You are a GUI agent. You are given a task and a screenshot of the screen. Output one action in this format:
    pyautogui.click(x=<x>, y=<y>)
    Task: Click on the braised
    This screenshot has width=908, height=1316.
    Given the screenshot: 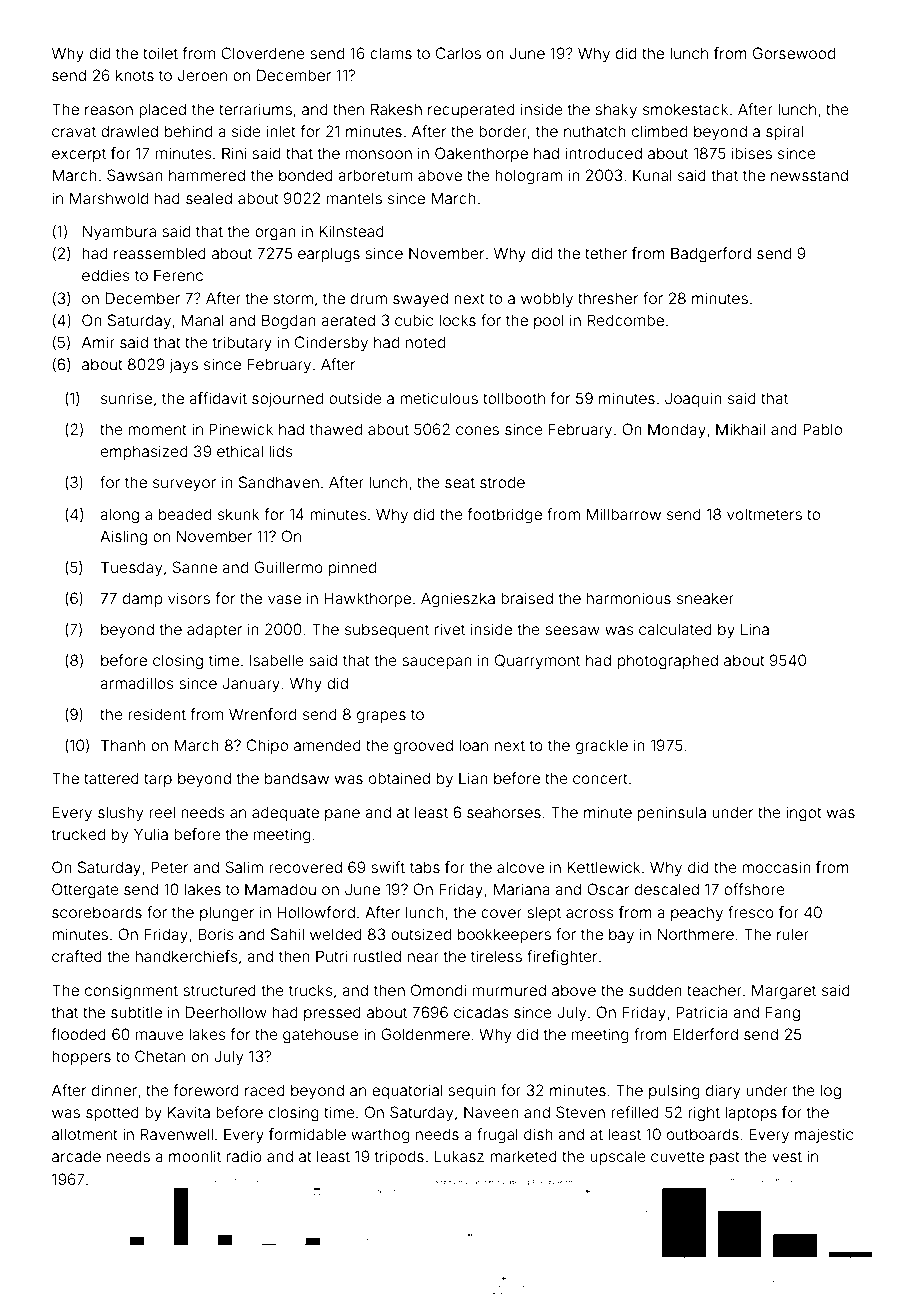 What is the action you would take?
    pyautogui.click(x=527, y=598)
